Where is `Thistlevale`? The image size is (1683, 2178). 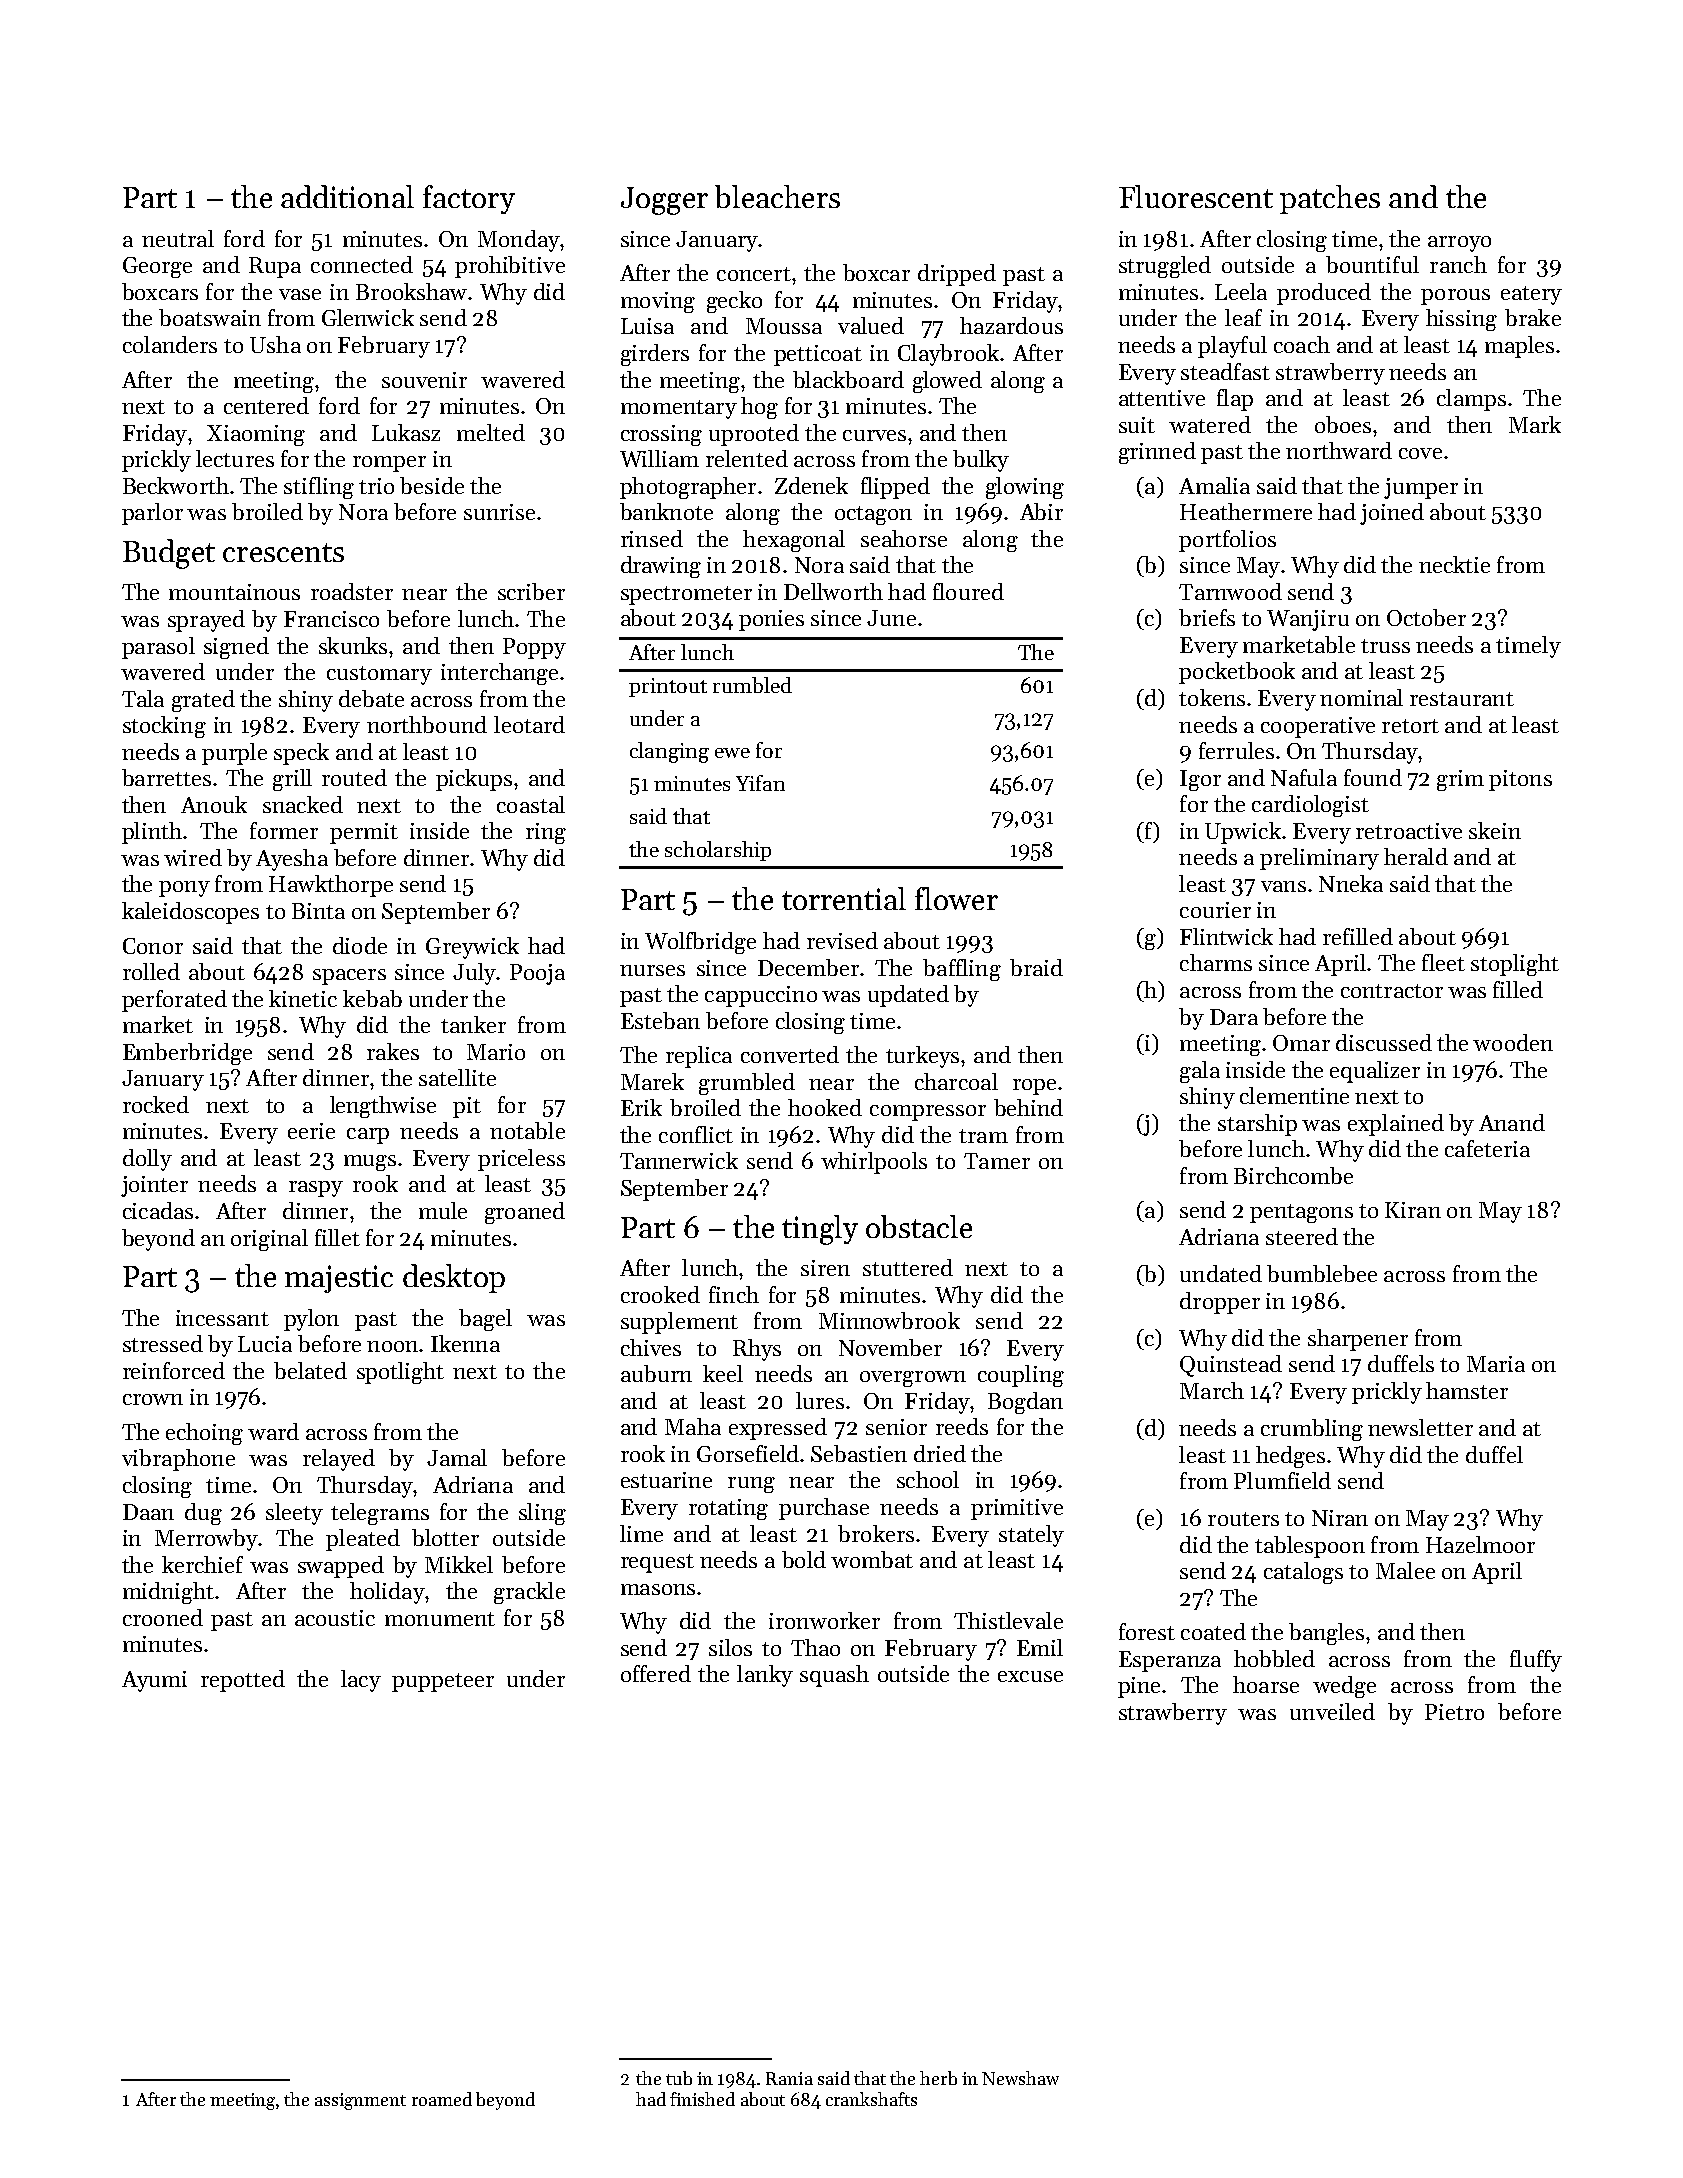
Thistlevale is located at coordinates (1008, 1620).
